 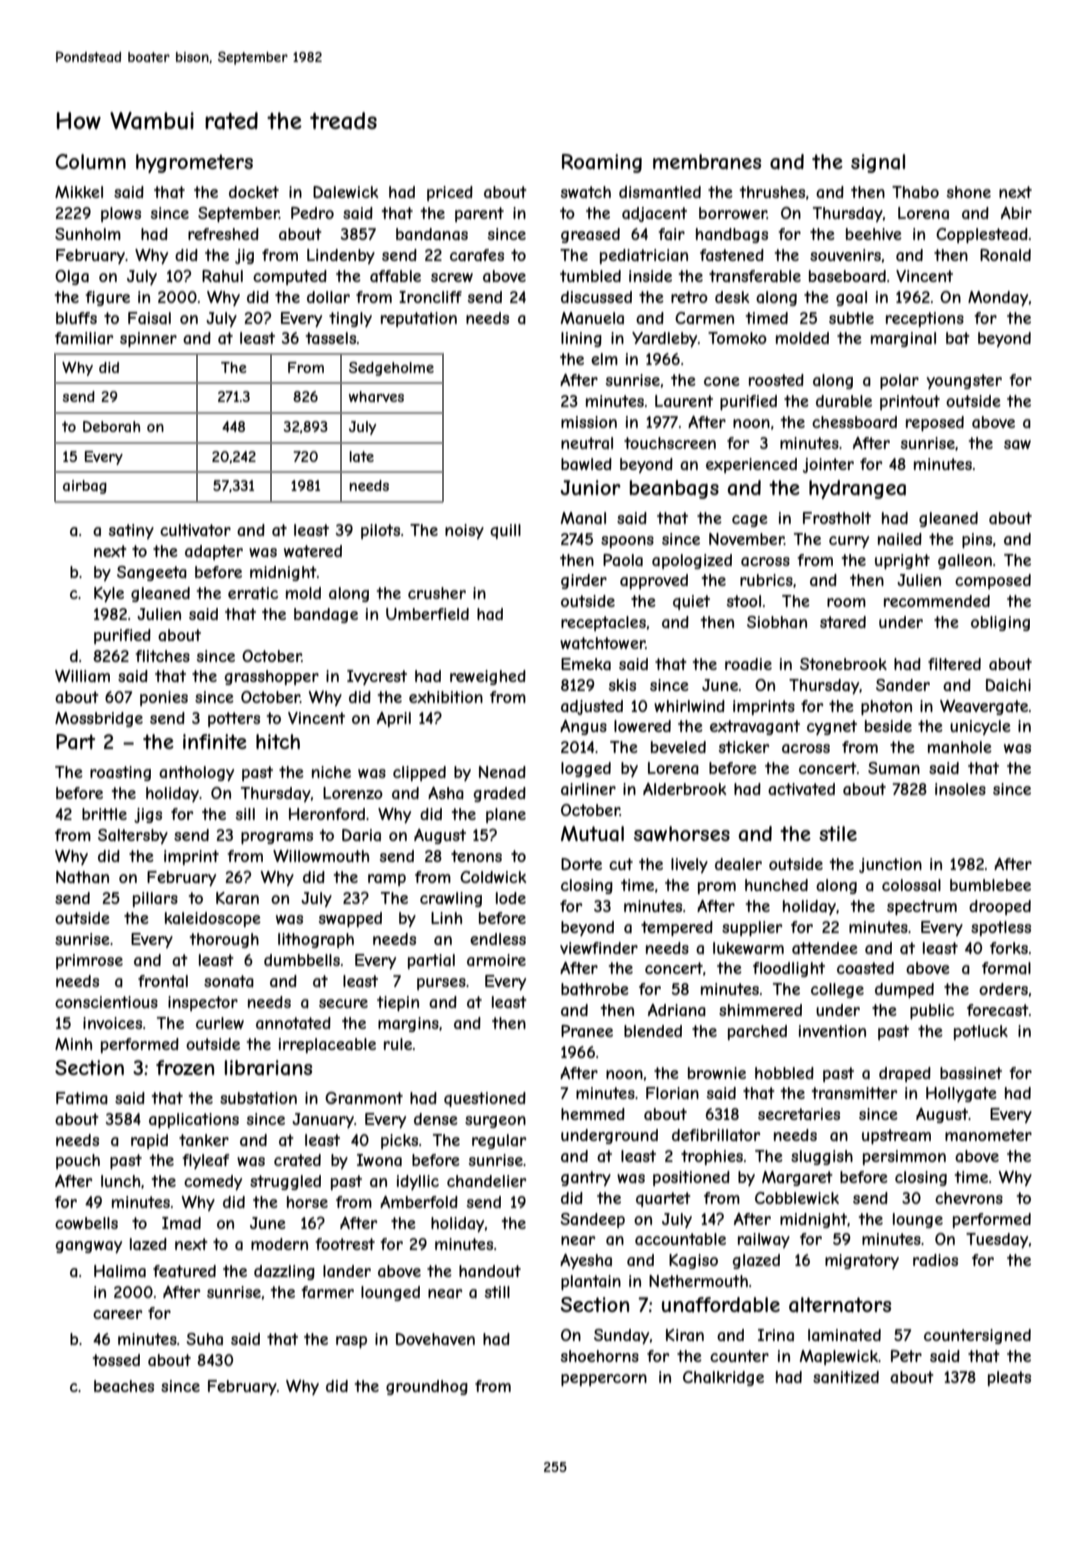 I want to click on coasted, so click(x=865, y=968).
